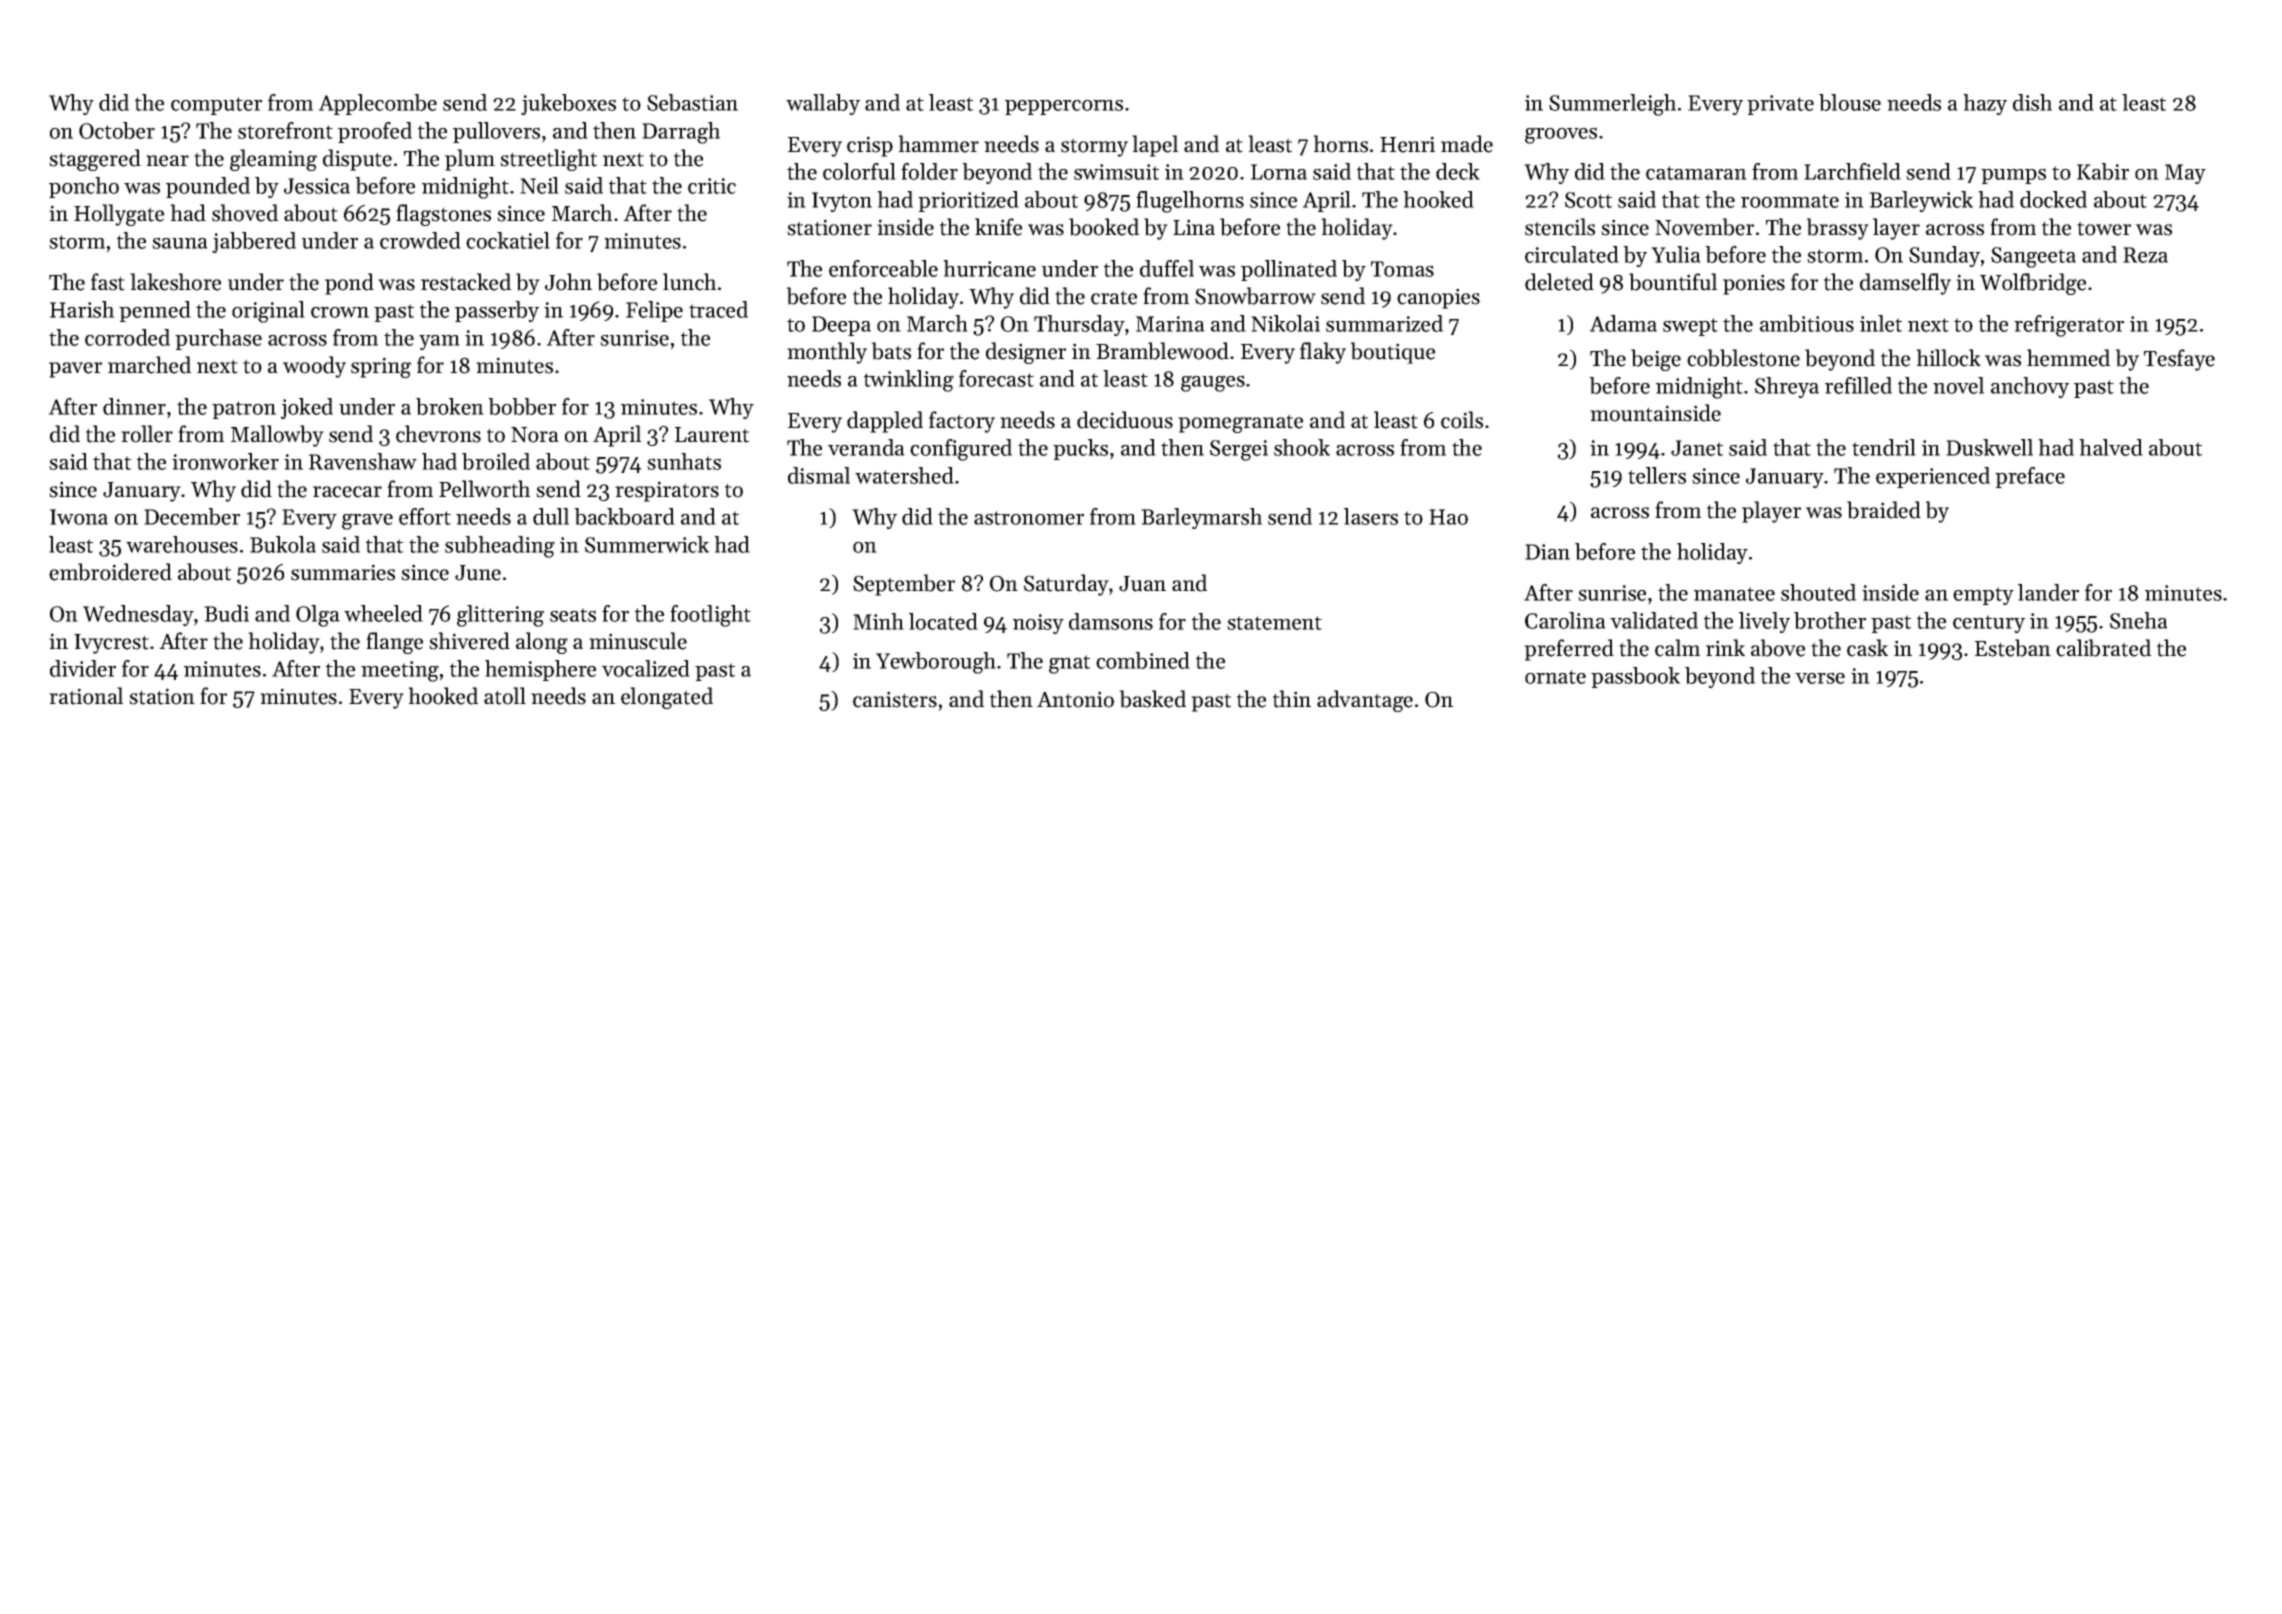  I want to click on hemmed, so click(2068, 358).
